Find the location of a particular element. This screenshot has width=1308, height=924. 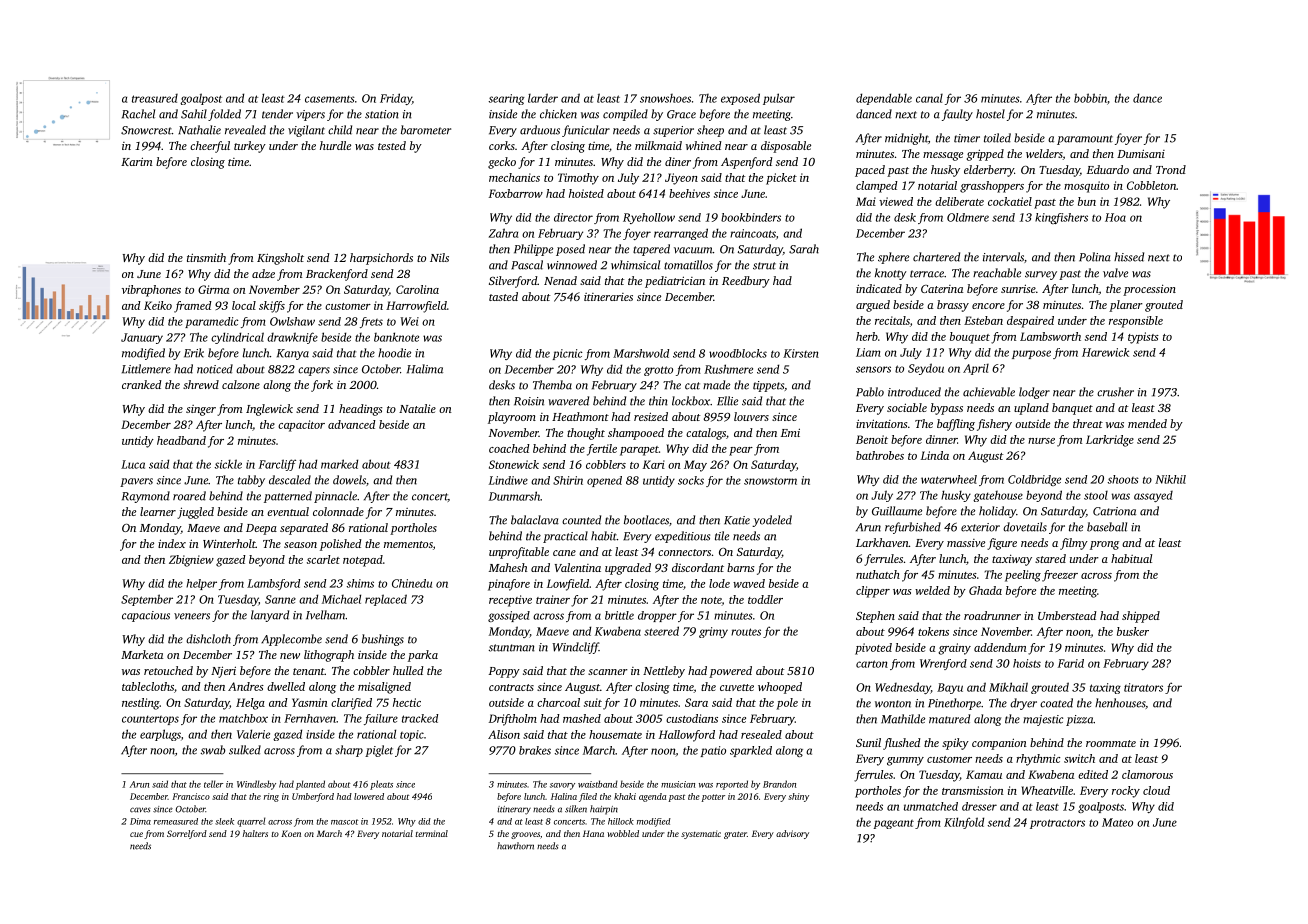

noticed is located at coordinates (215, 369).
